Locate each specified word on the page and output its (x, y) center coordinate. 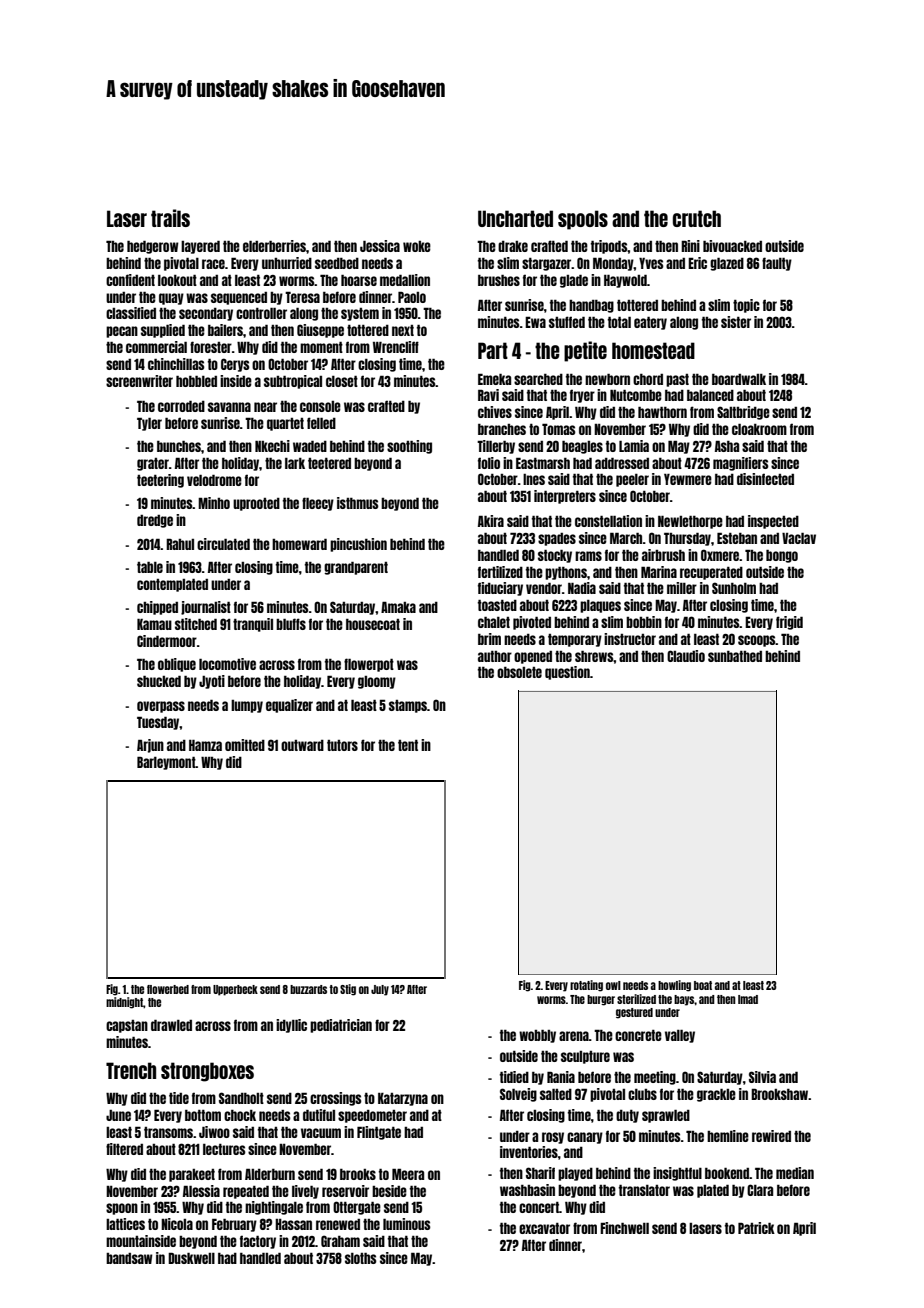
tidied (514, 1077)
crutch (697, 218)
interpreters (565, 497)
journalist (206, 608)
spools (583, 220)
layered (200, 247)
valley (680, 1036)
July (380, 990)
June (118, 1115)
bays (684, 1000)
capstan (127, 1026)
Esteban (737, 538)
